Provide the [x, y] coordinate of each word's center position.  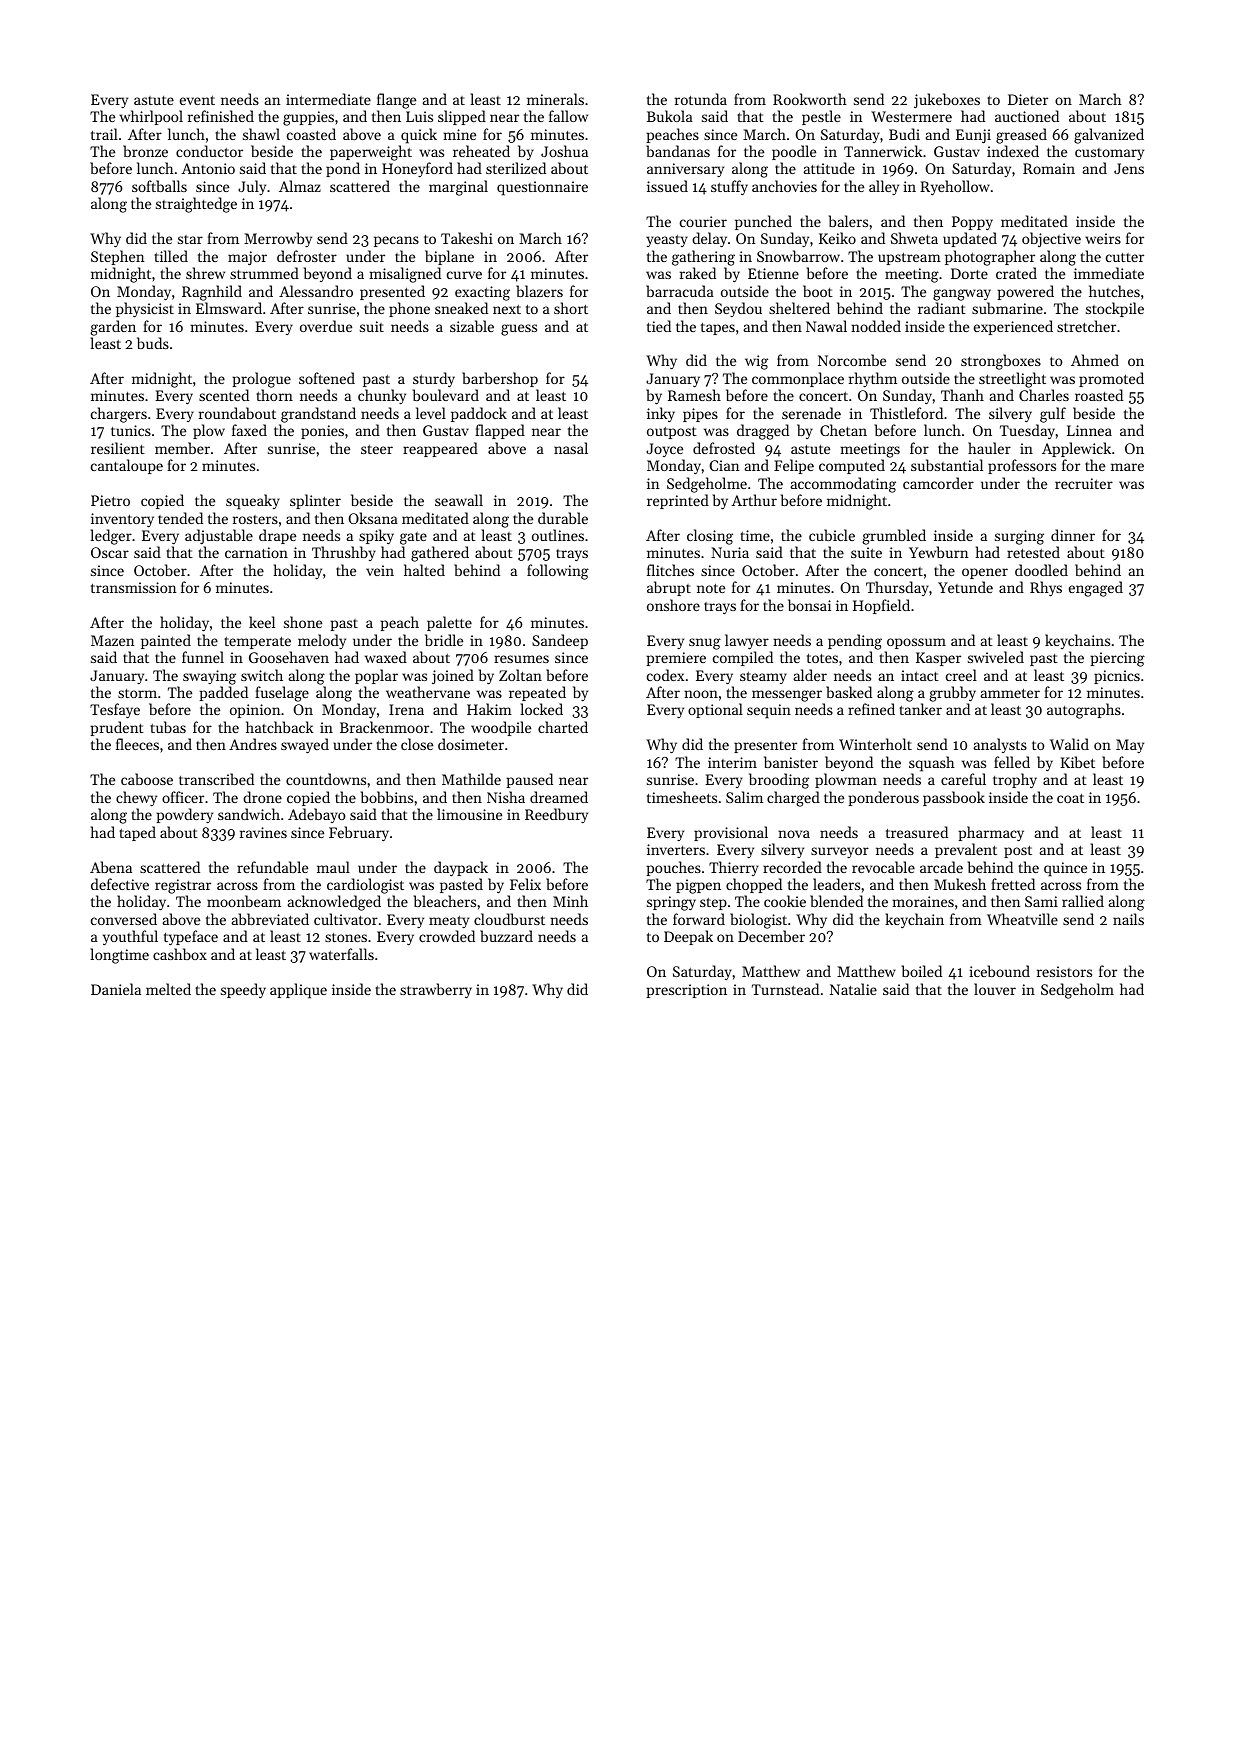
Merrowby [278, 239]
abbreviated [270, 919]
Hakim [489, 709]
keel [262, 622]
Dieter [1028, 99]
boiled [922, 971]
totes [822, 658]
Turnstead [785, 989]
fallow [568, 116]
